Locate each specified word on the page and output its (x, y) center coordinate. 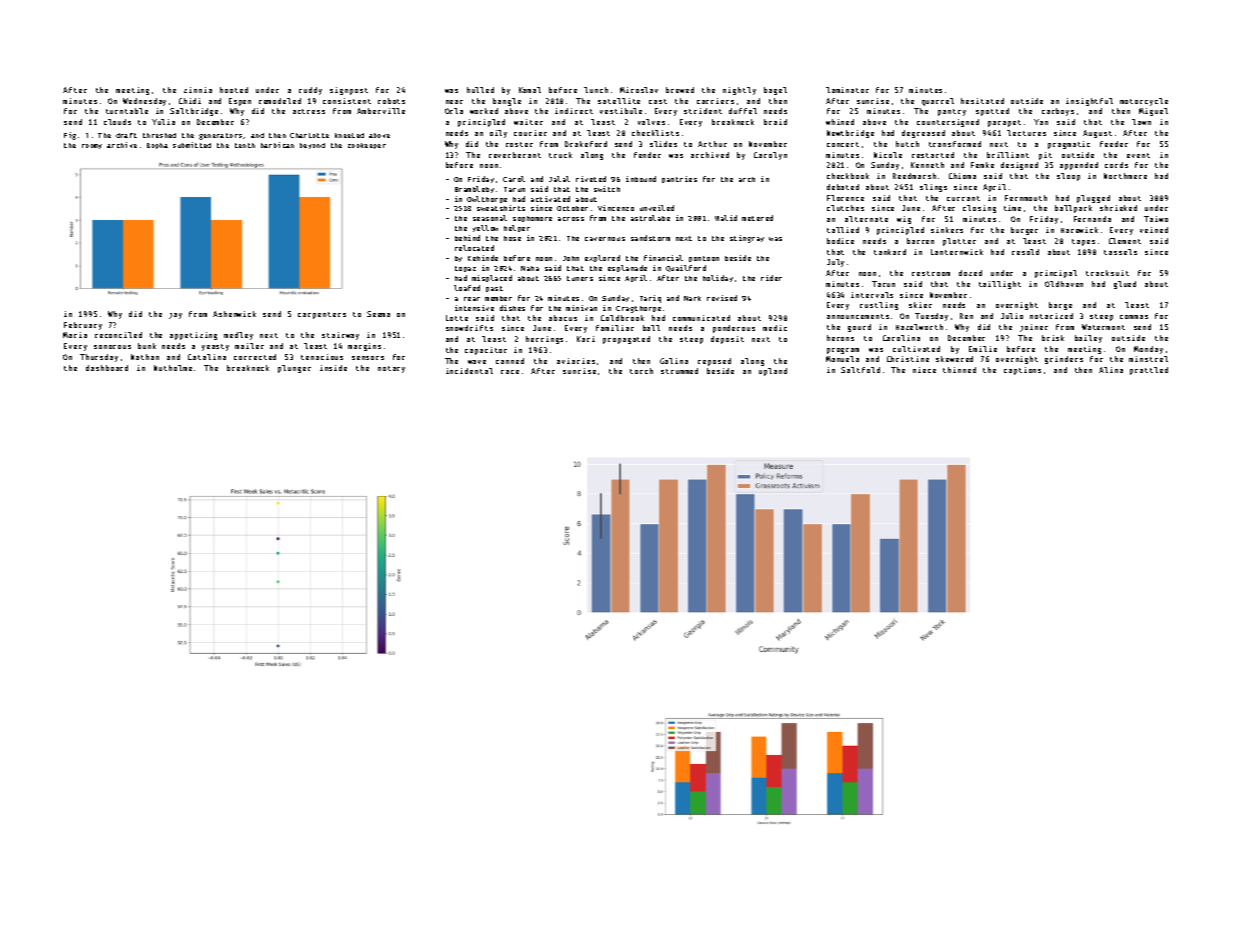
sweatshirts (501, 208)
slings (933, 188)
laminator (847, 90)
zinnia (198, 90)
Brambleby (474, 189)
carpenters (322, 315)
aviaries (576, 361)
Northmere (1125, 176)
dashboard (107, 368)
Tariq (650, 299)
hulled (480, 90)
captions (1022, 371)
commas (1134, 317)
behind (467, 238)
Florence (845, 198)
